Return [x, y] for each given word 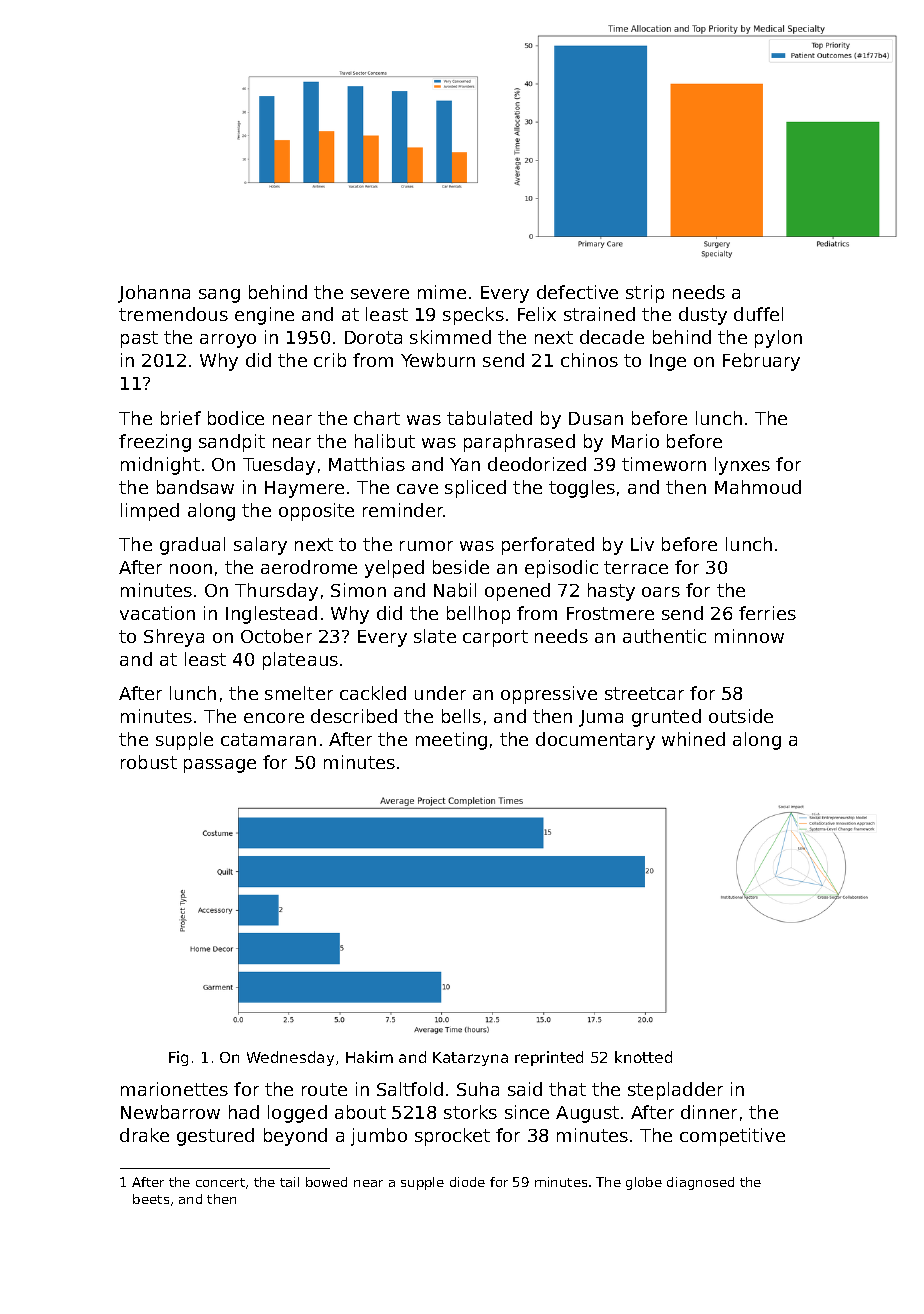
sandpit [232, 443]
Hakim [369, 1057]
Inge [668, 362]
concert [220, 1182]
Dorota [373, 337]
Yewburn [438, 360]
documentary [595, 741]
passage [220, 766]
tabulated [489, 418]
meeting [451, 741]
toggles [582, 489]
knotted [643, 1057]
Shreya [174, 638]
